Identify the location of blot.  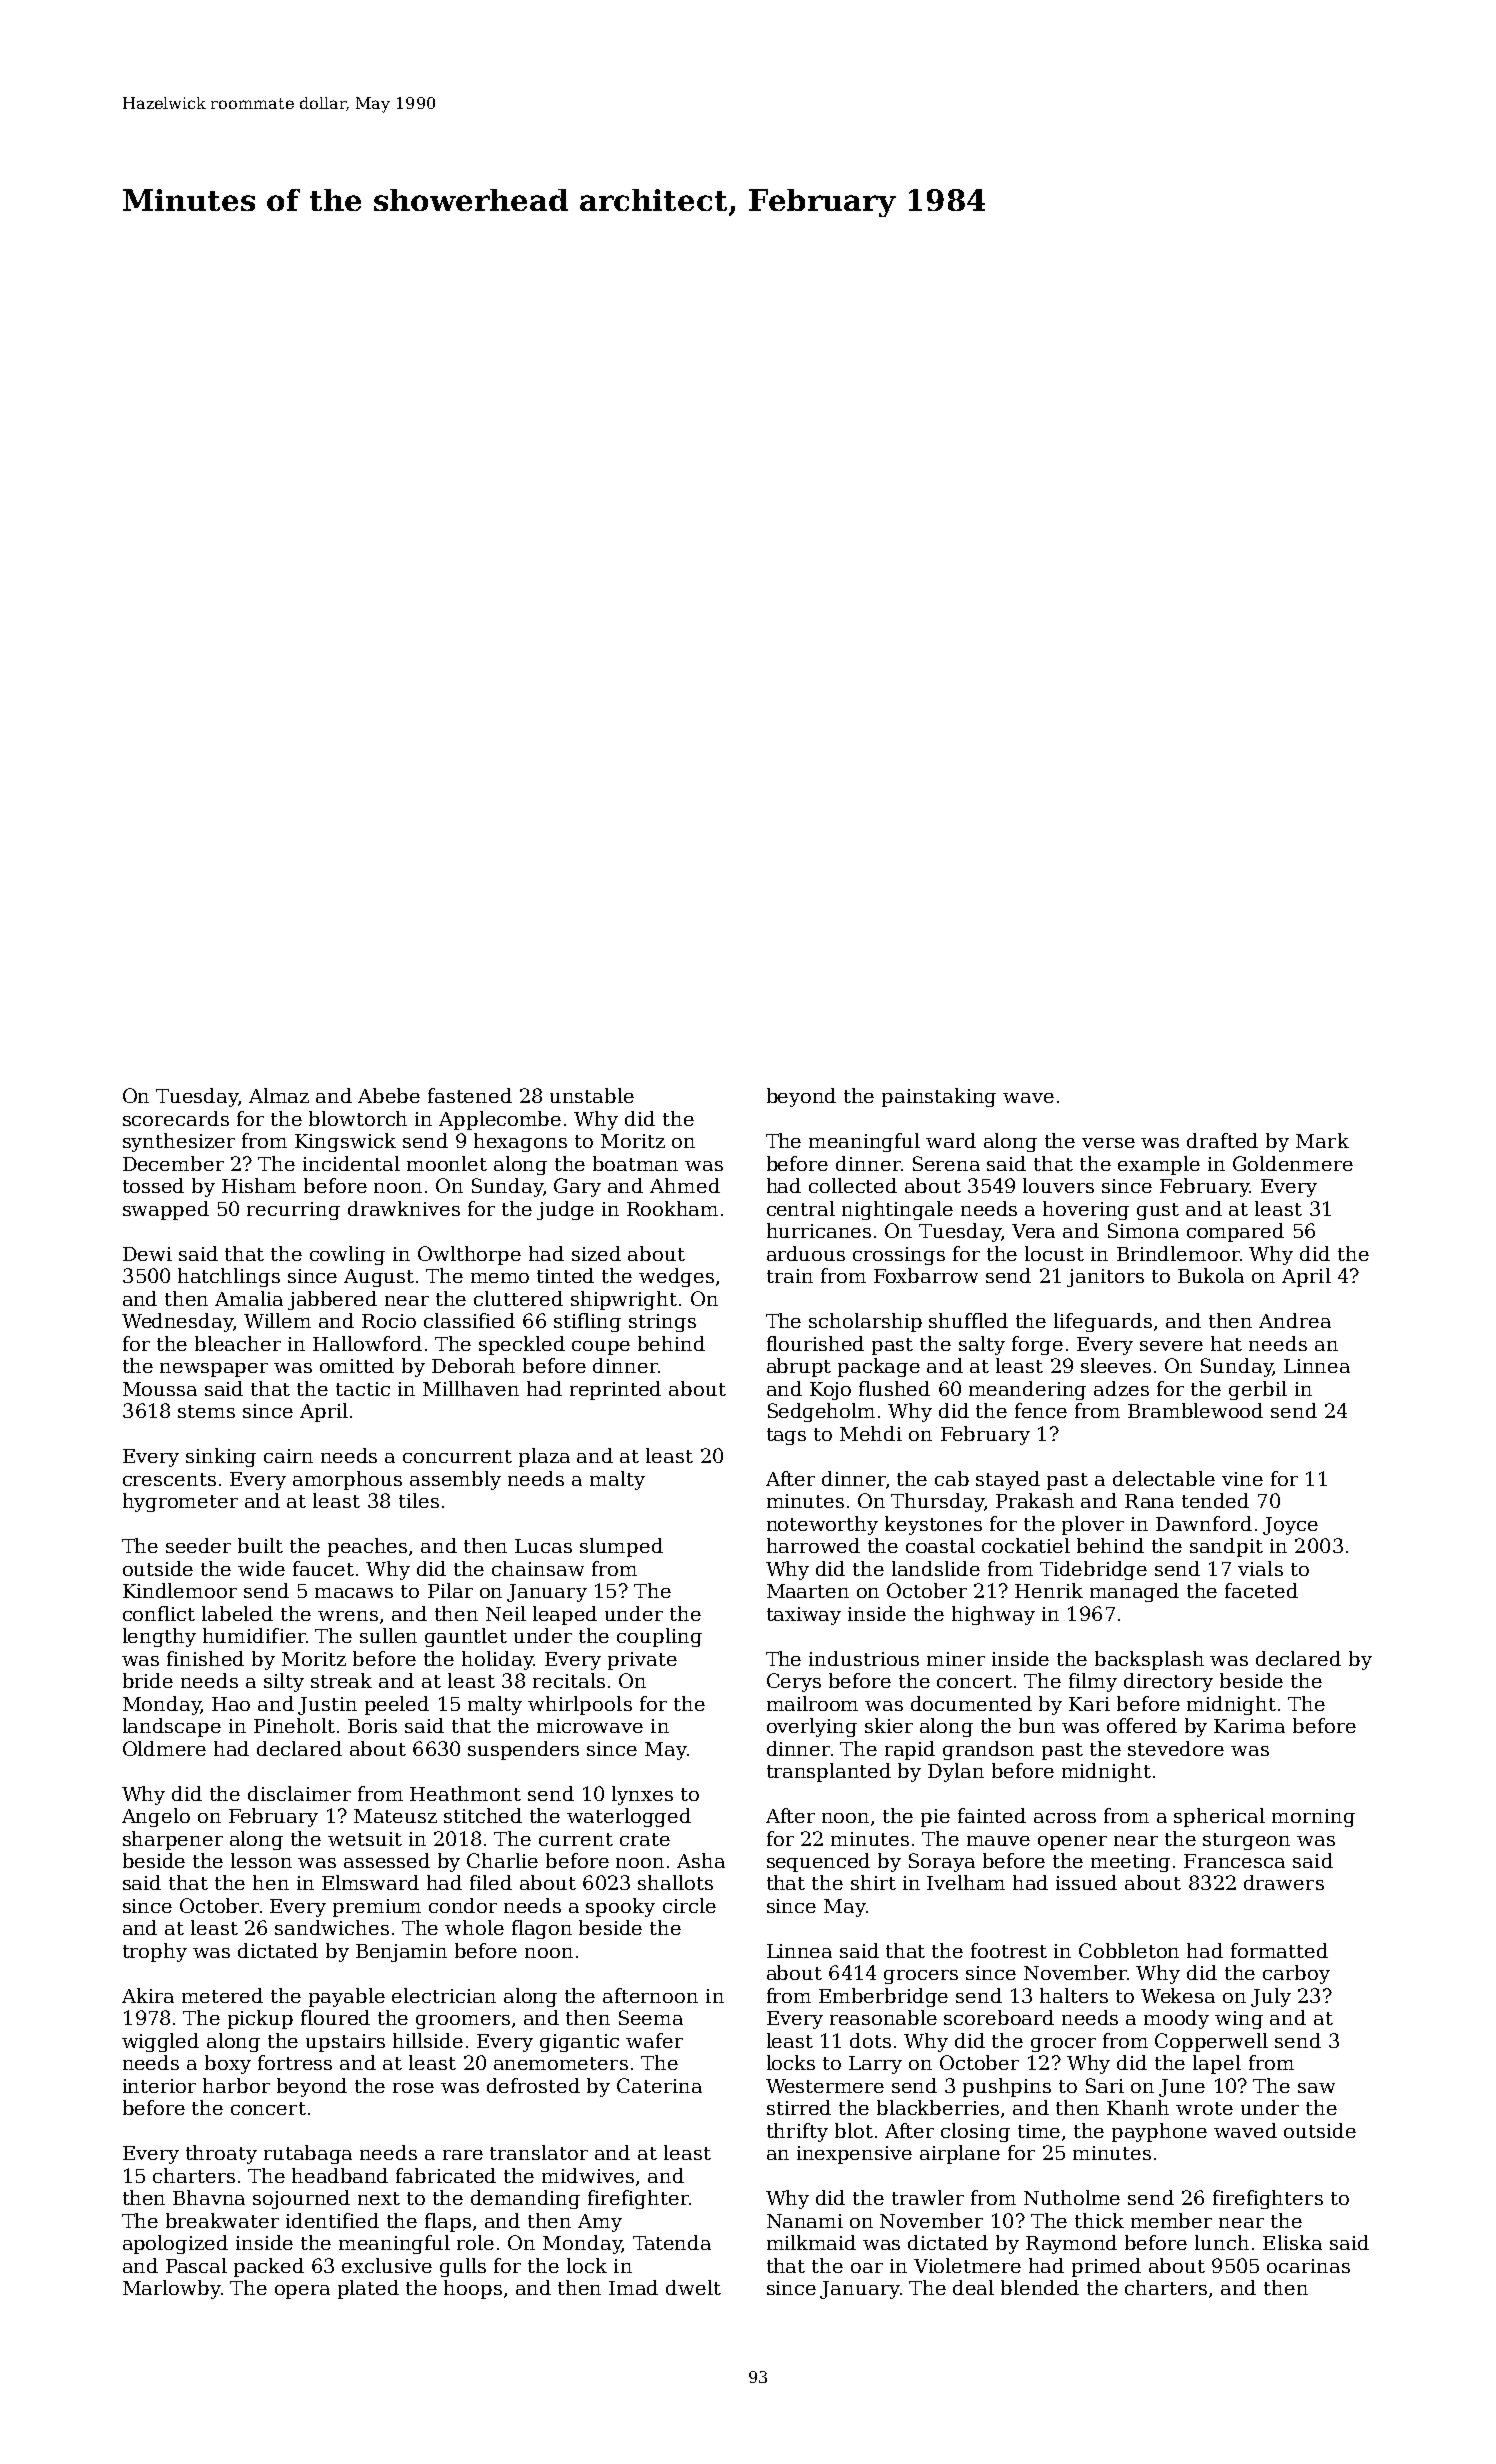
(854, 2130).
